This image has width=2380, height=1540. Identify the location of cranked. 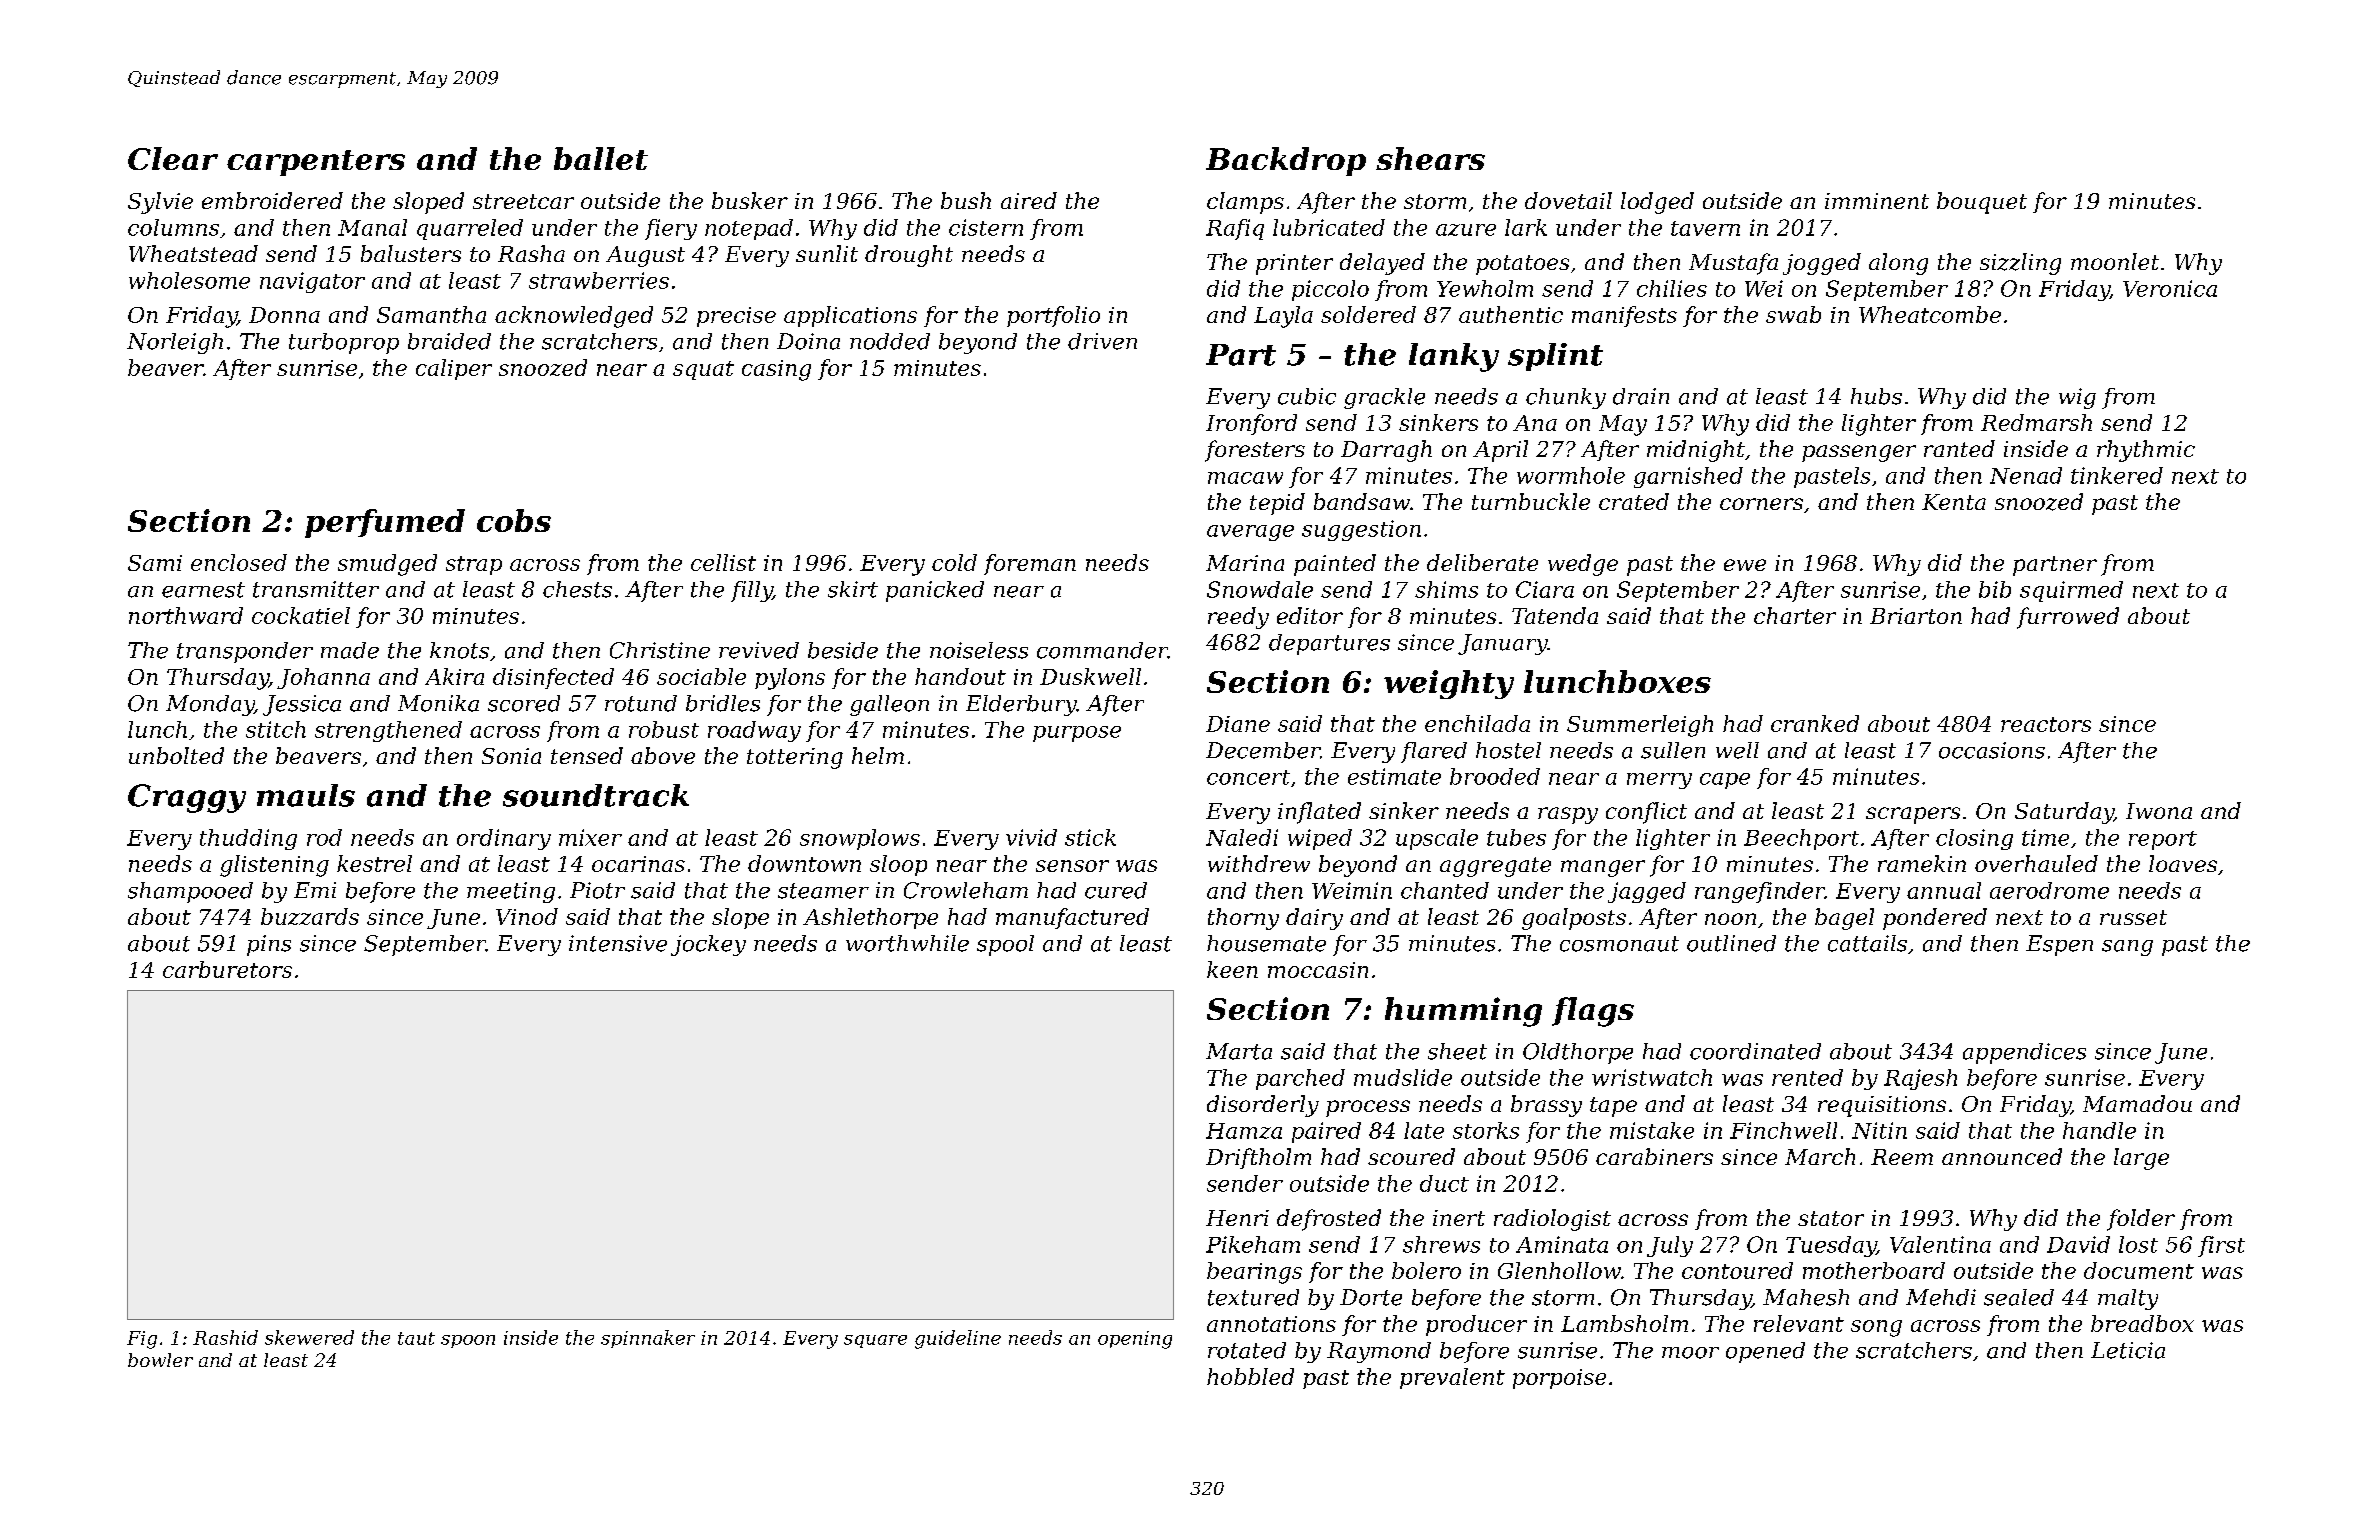
(1815, 723).
